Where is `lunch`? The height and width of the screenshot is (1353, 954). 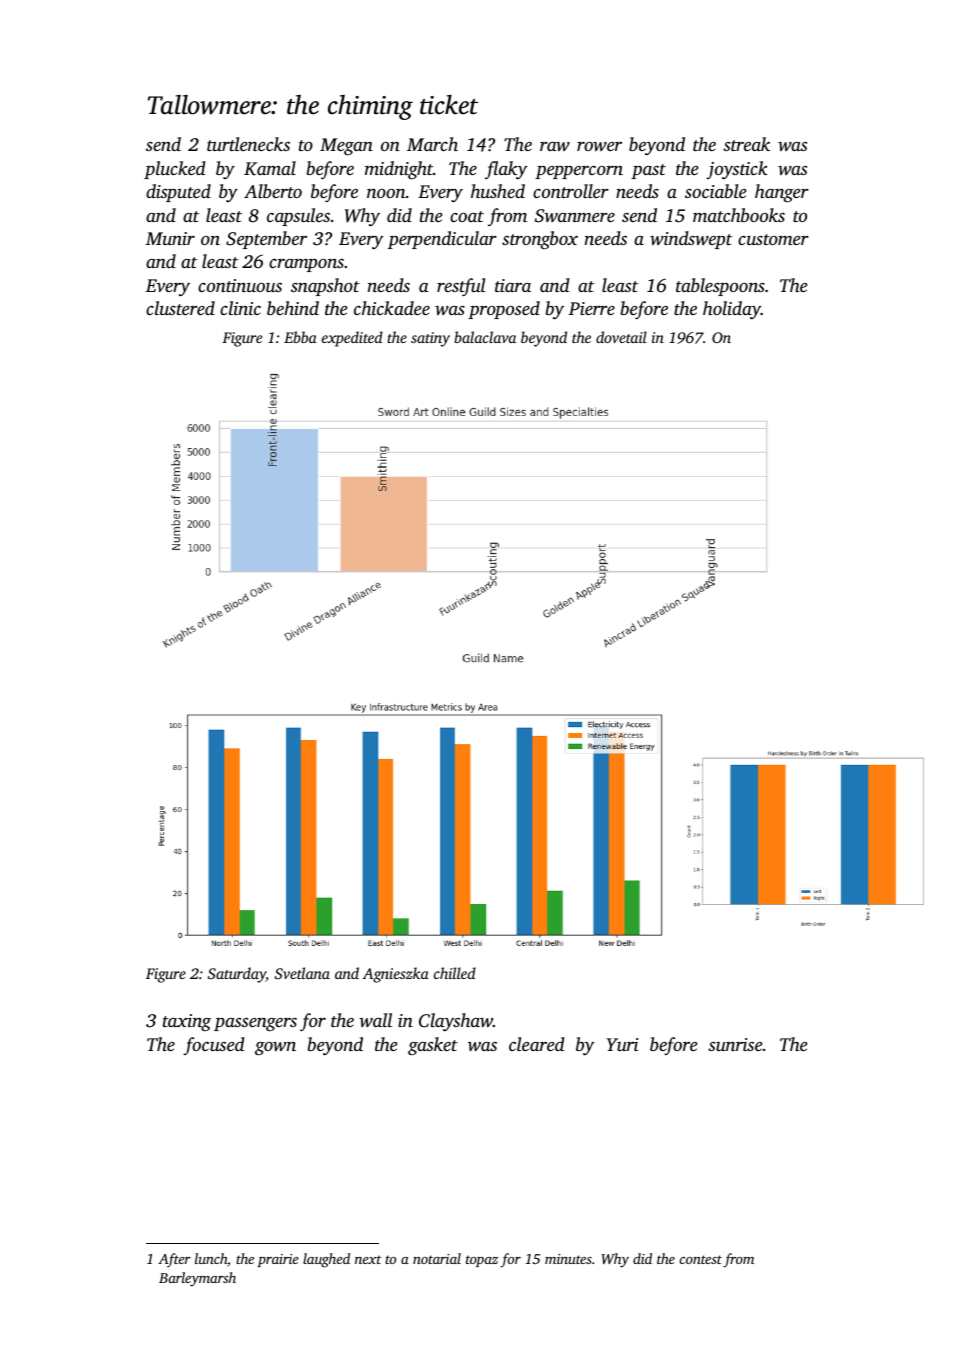
lunch is located at coordinates (211, 1258).
